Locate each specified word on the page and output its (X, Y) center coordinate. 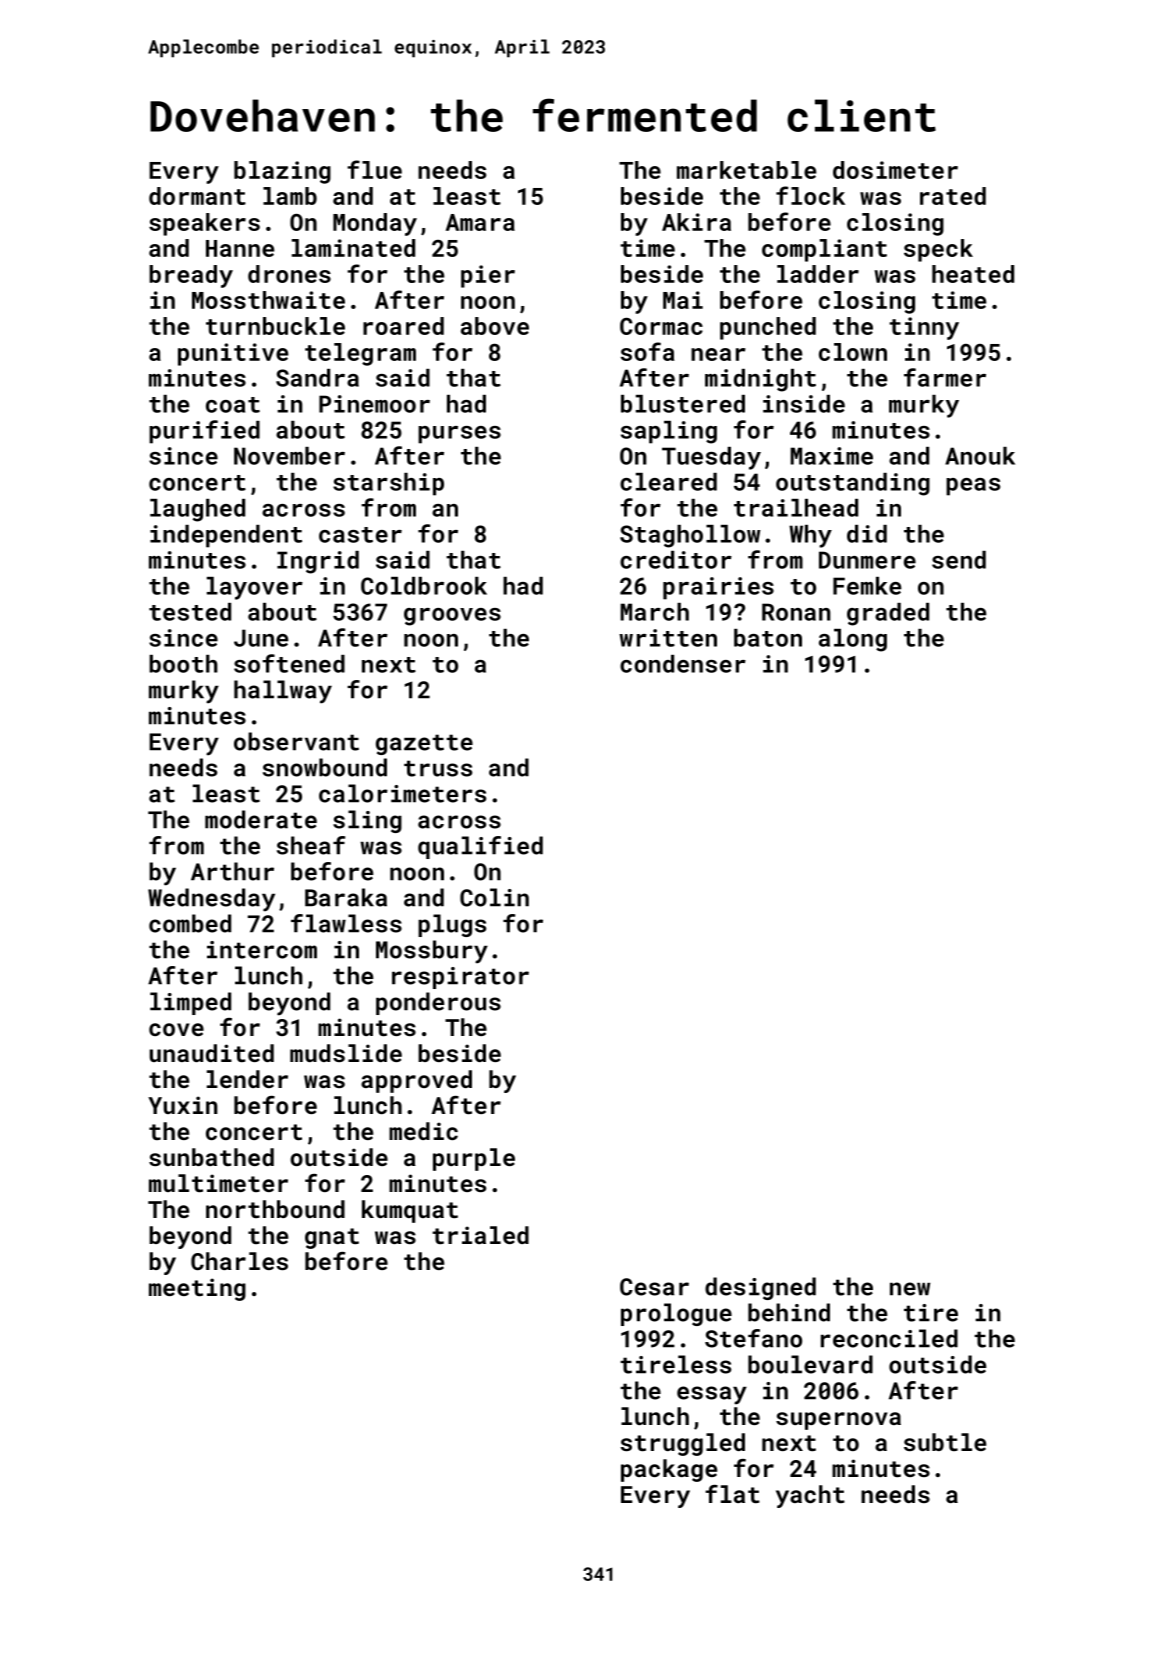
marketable (746, 170)
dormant (197, 196)
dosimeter (895, 170)
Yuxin (183, 1105)
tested (190, 612)
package (669, 1470)
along (853, 640)
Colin (494, 897)
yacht (810, 1496)
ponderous (438, 1003)
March (654, 612)
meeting (197, 1289)
